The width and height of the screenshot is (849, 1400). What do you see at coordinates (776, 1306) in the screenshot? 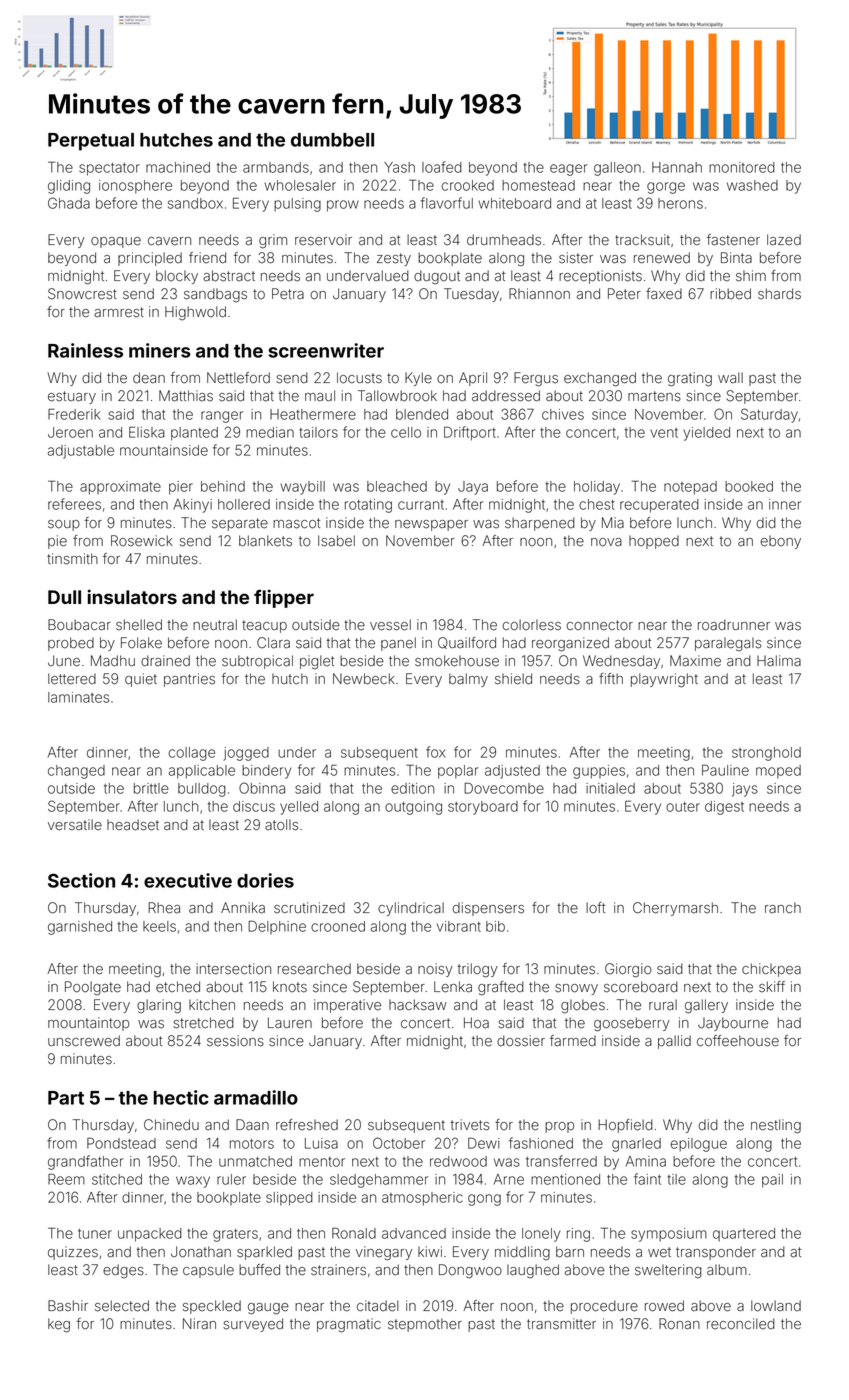
I see `lowland` at bounding box center [776, 1306].
